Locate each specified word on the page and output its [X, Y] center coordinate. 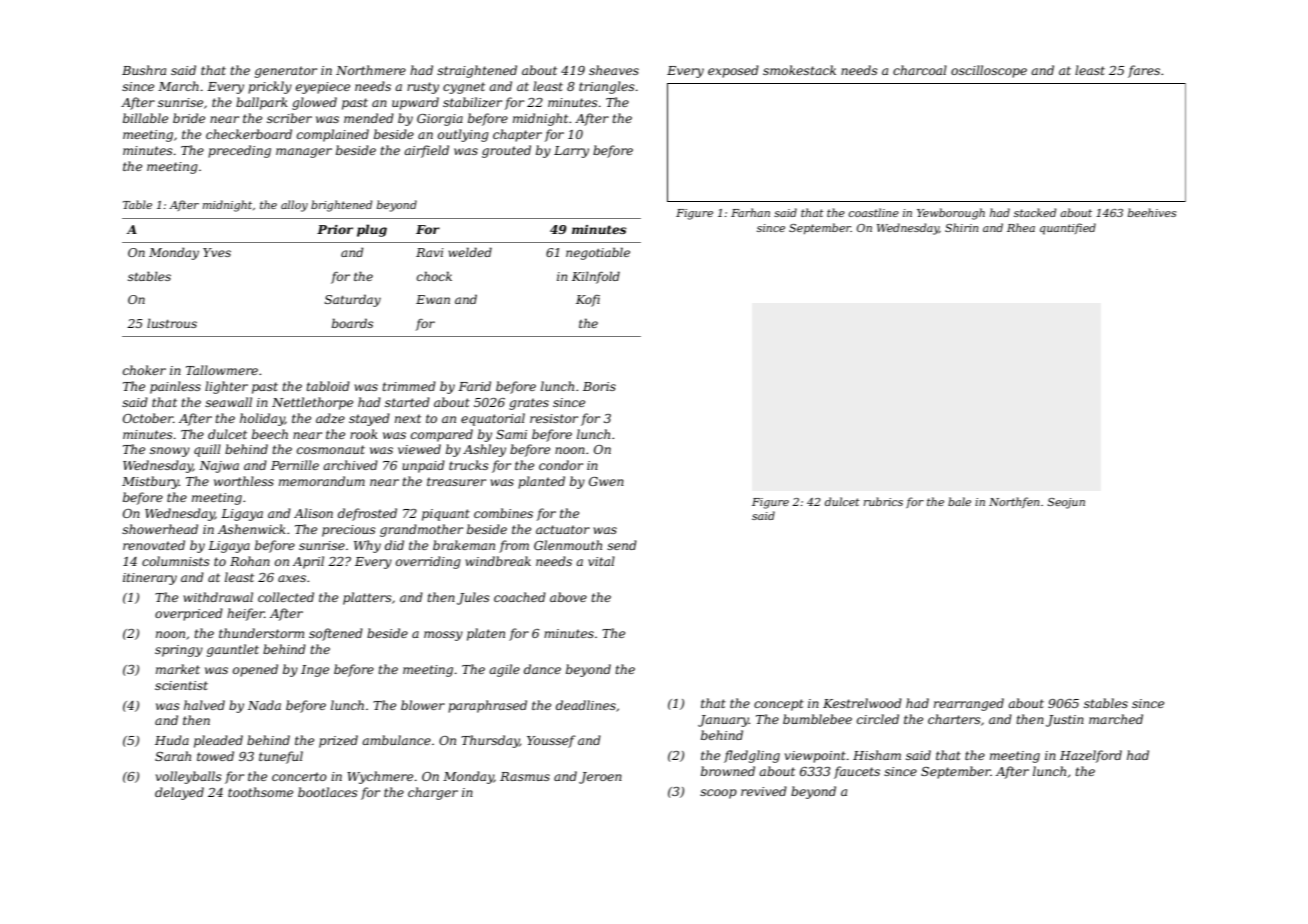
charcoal [920, 70]
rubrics [883, 501]
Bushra [144, 70]
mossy [443, 636]
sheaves [614, 70]
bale [959, 501]
